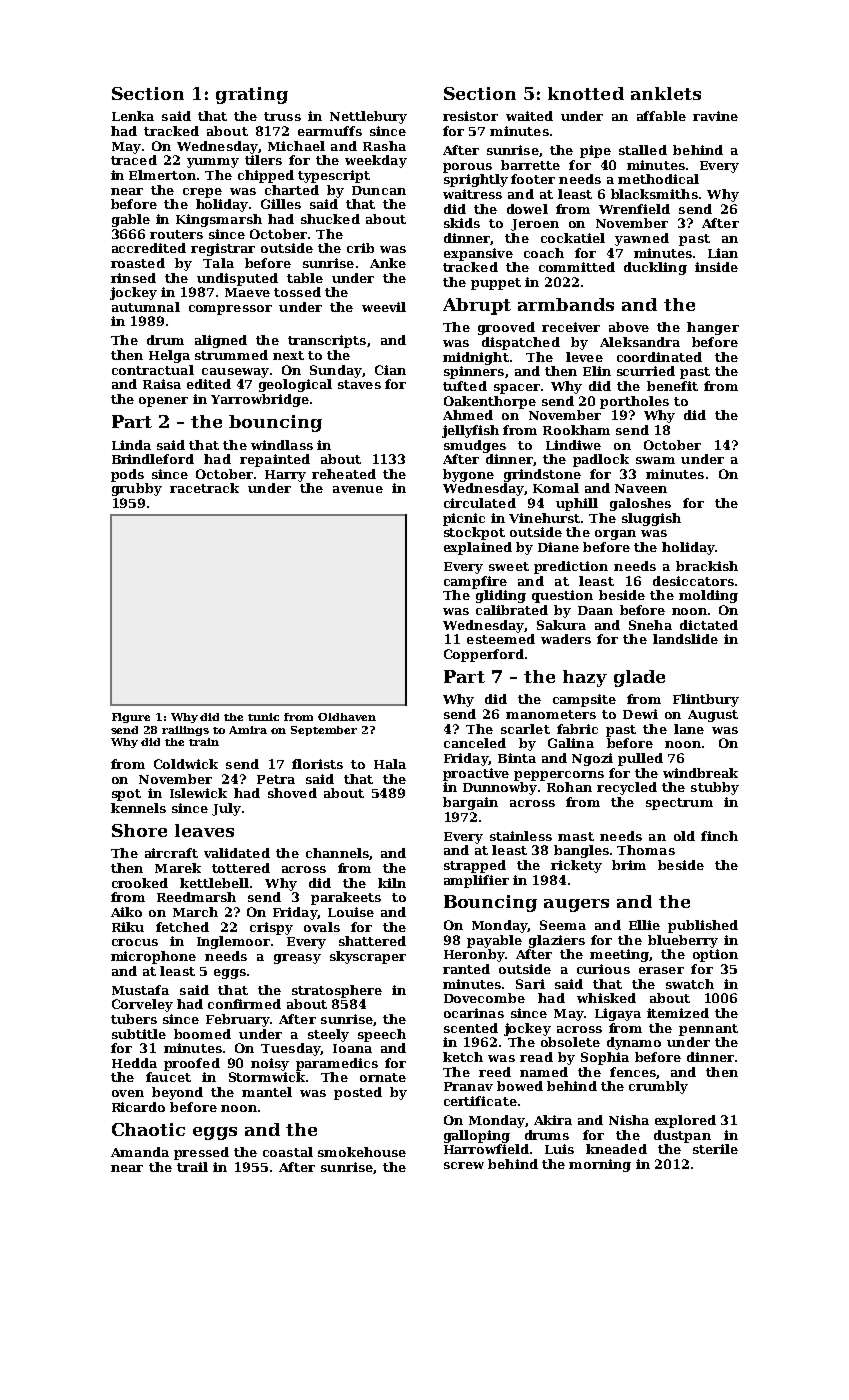  What do you see at coordinates (384, 146) in the screenshot?
I see `Rasha` at bounding box center [384, 146].
